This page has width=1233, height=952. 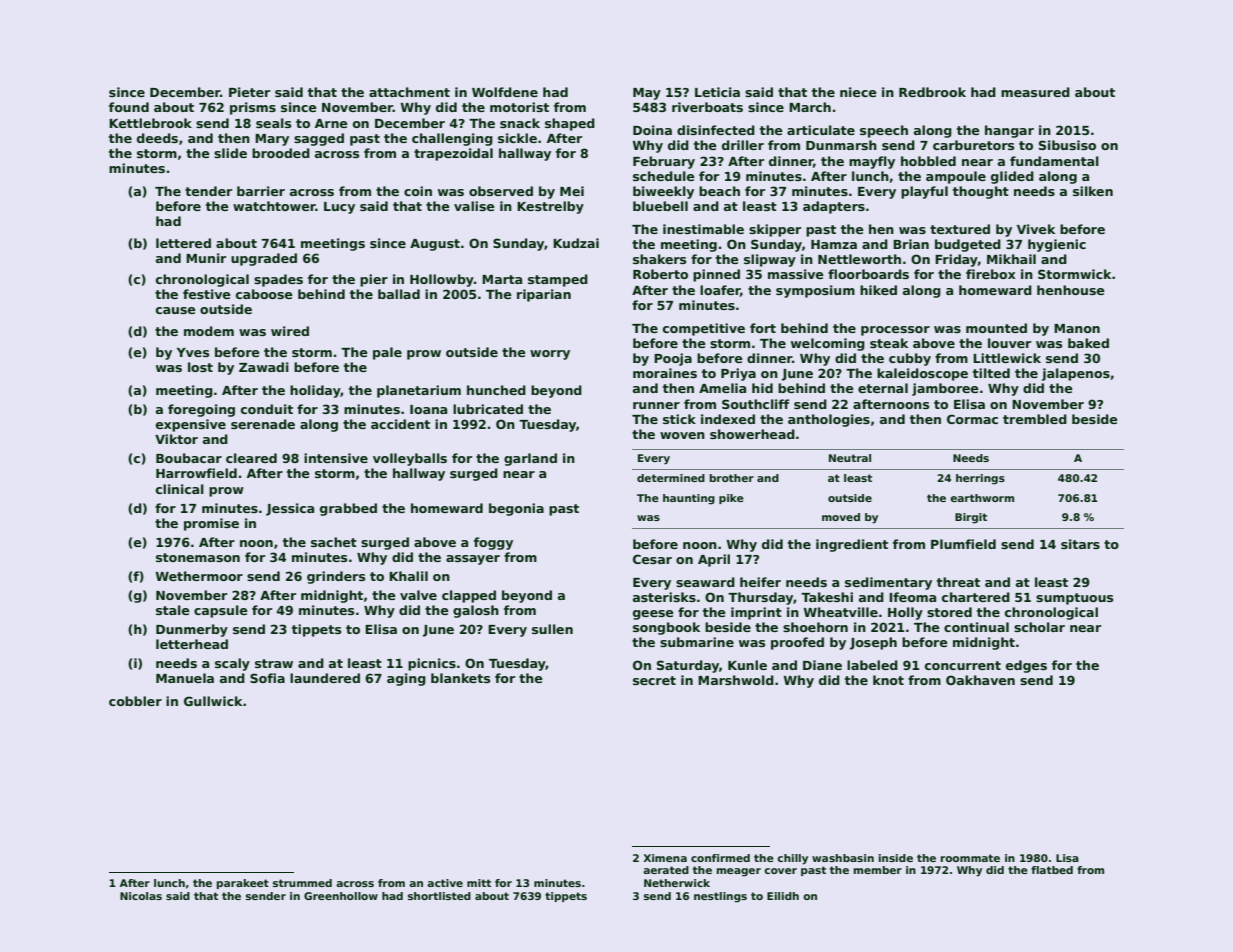 What do you see at coordinates (717, 92) in the page?
I see `Leticia` at bounding box center [717, 92].
